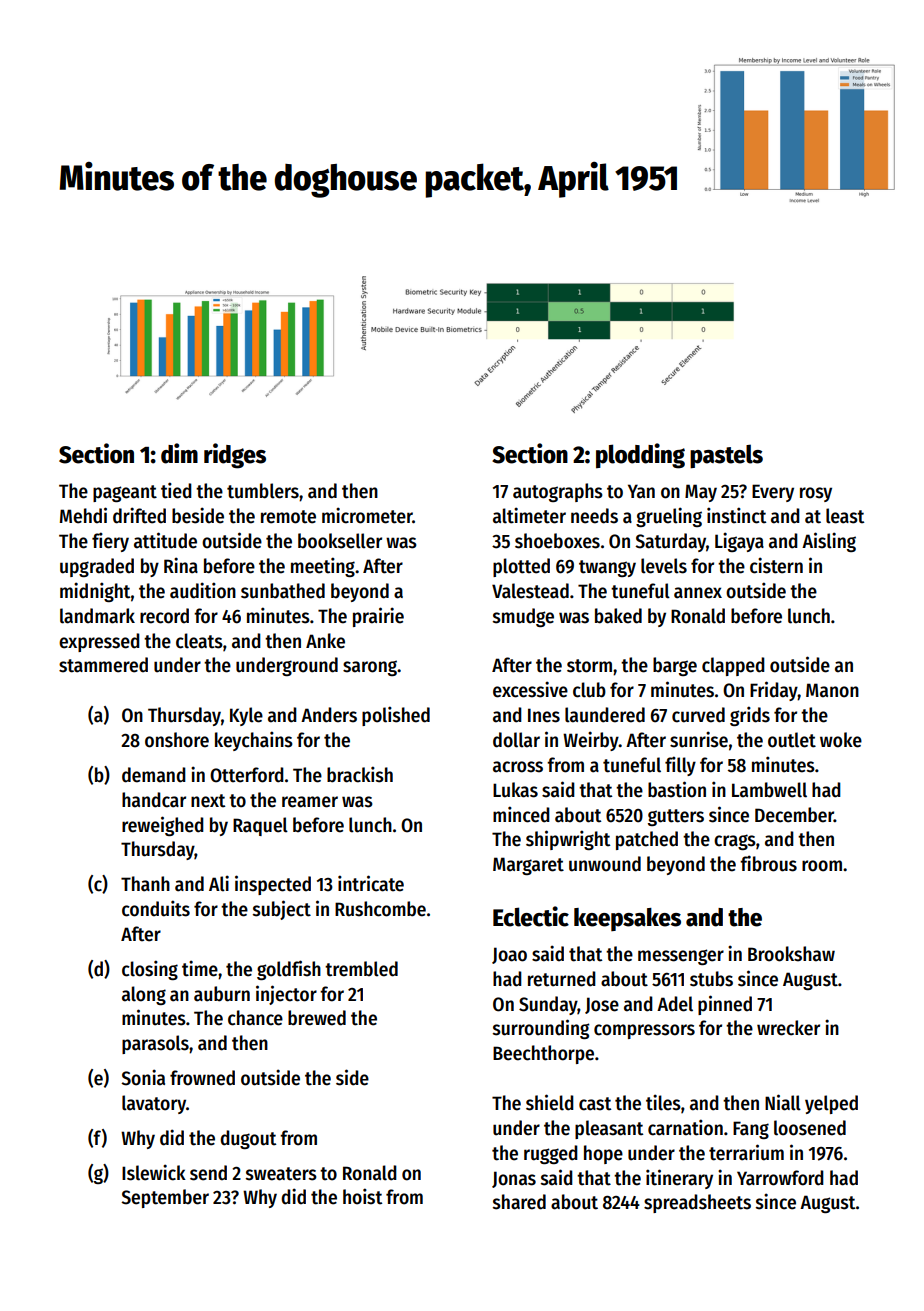 Image resolution: width=924 pixels, height=1311 pixels. What do you see at coordinates (816, 494) in the screenshot?
I see `rosy` at bounding box center [816, 494].
